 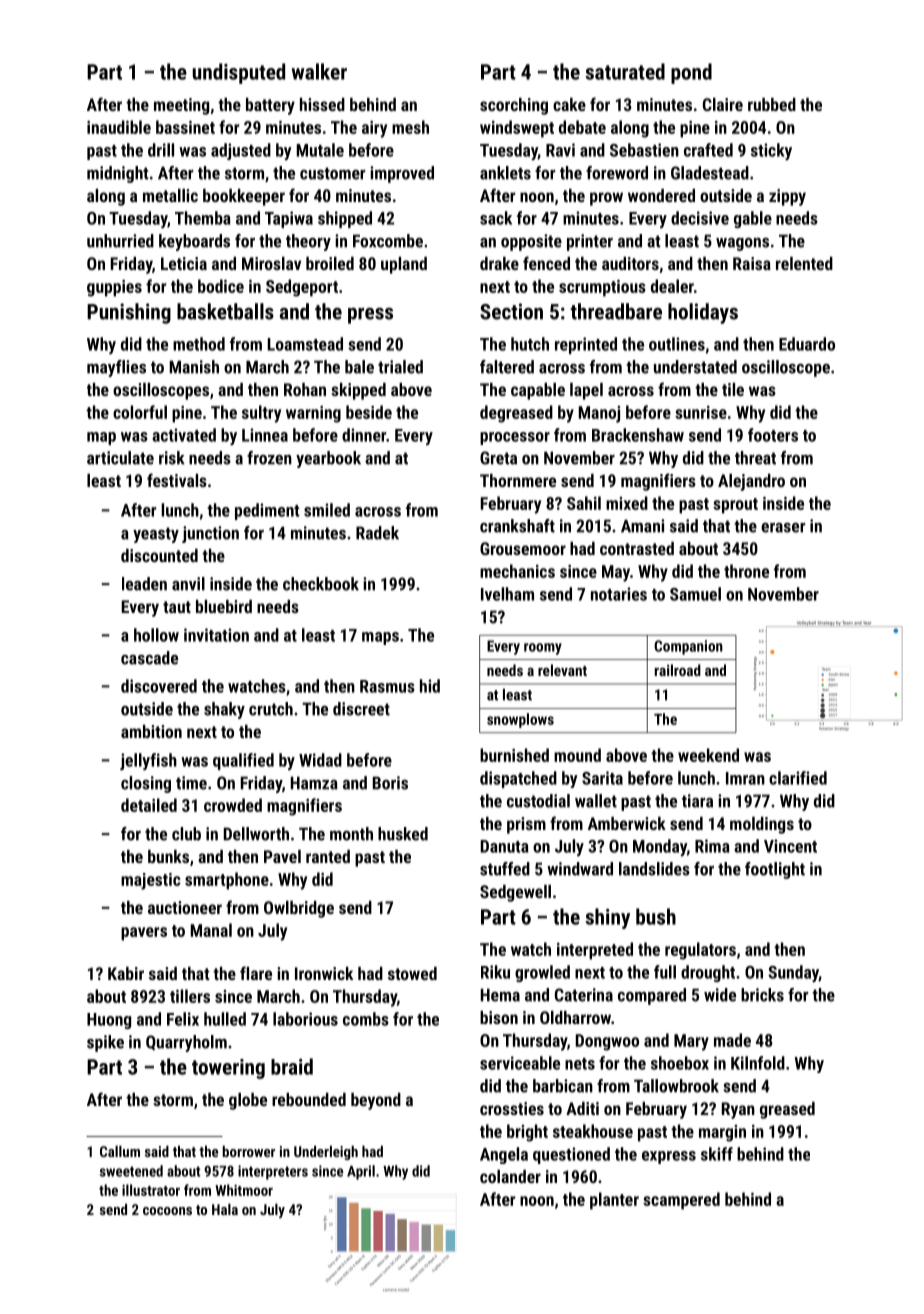 I want to click on Imran, so click(x=745, y=778).
